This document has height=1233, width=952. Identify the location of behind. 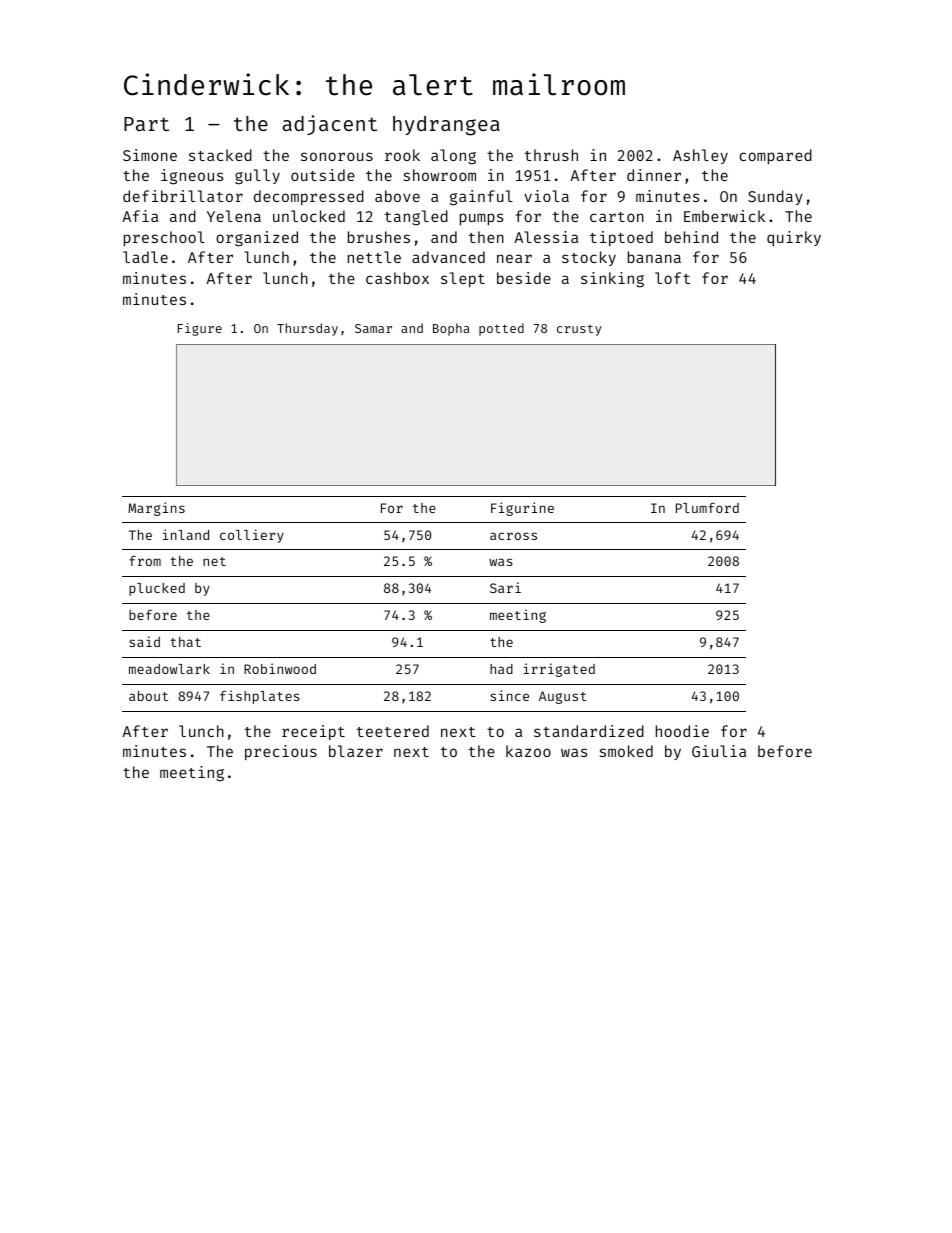
(691, 237).
